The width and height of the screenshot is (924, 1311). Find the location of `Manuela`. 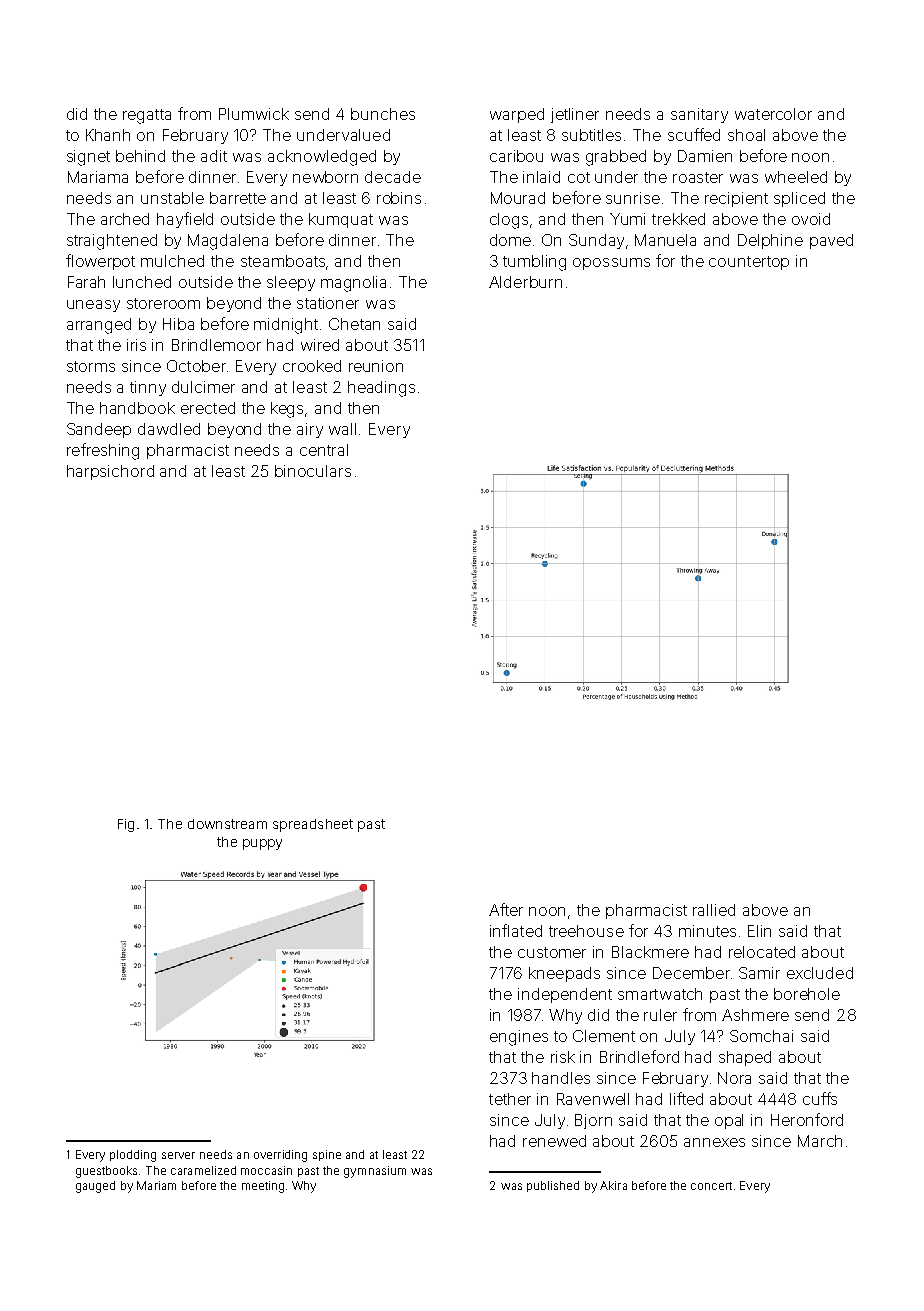

Manuela is located at coordinates (665, 240).
